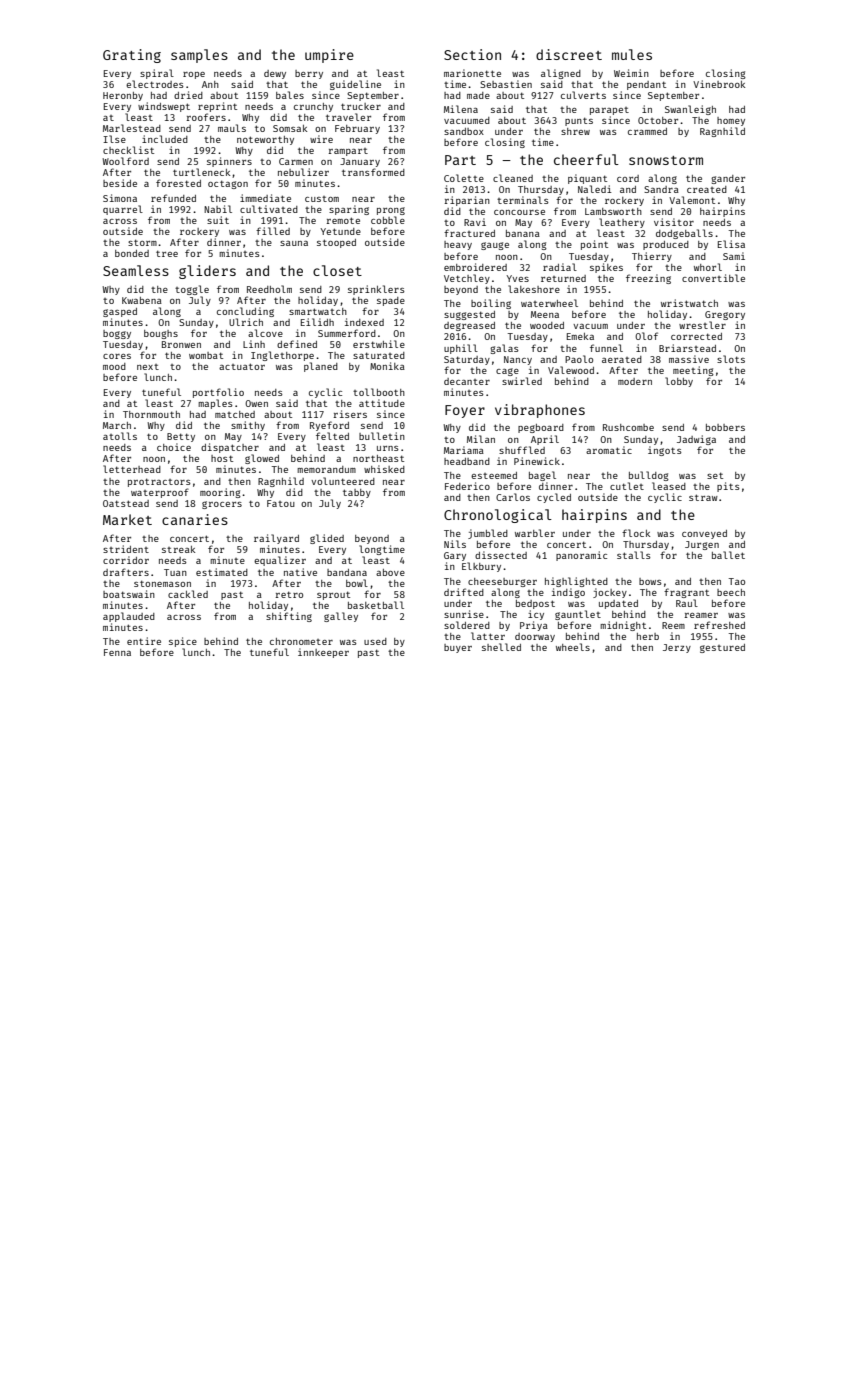  What do you see at coordinates (586, 159) in the page?
I see `cheerful` at bounding box center [586, 159].
